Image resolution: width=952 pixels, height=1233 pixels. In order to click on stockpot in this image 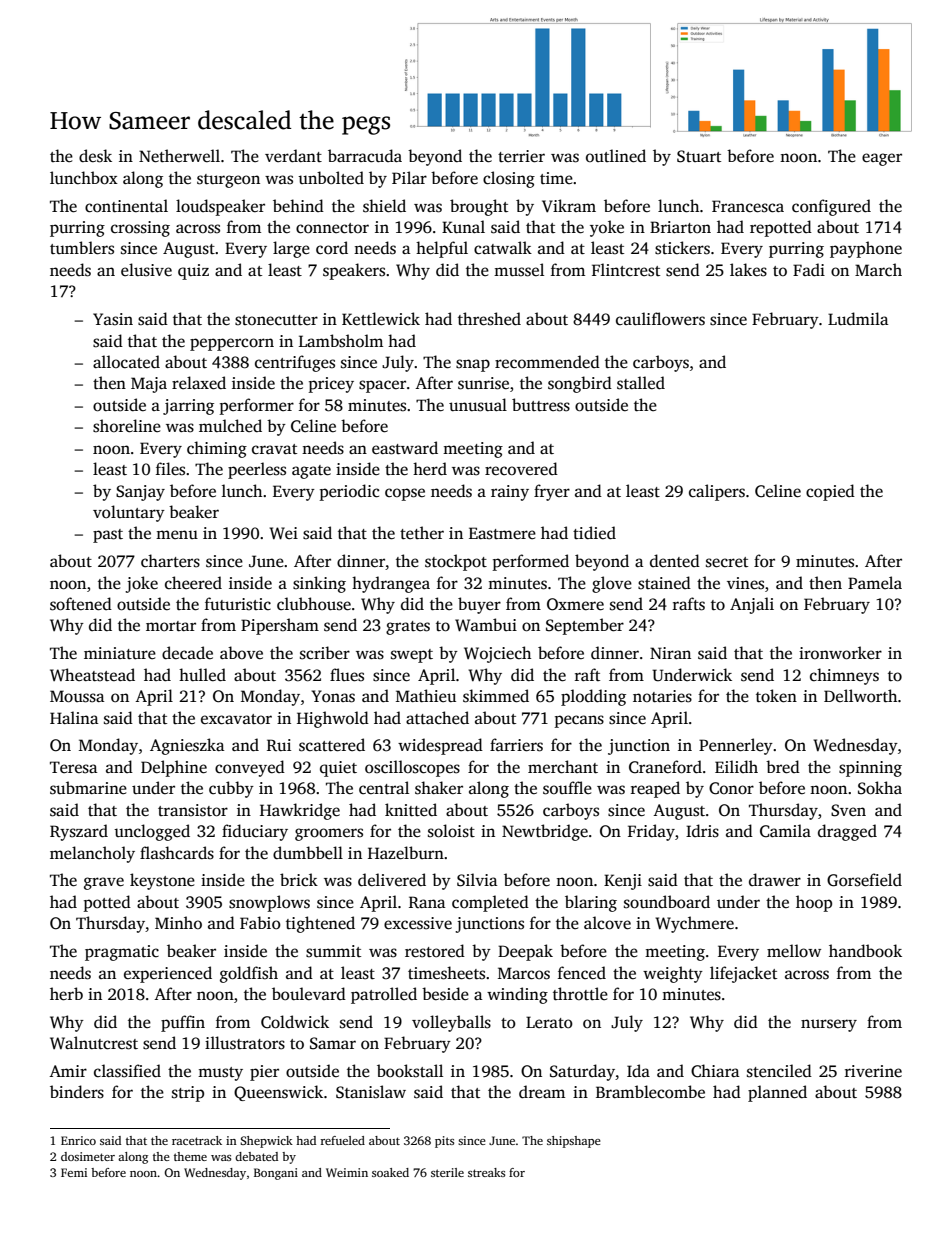, I will do `click(456, 562)`.
